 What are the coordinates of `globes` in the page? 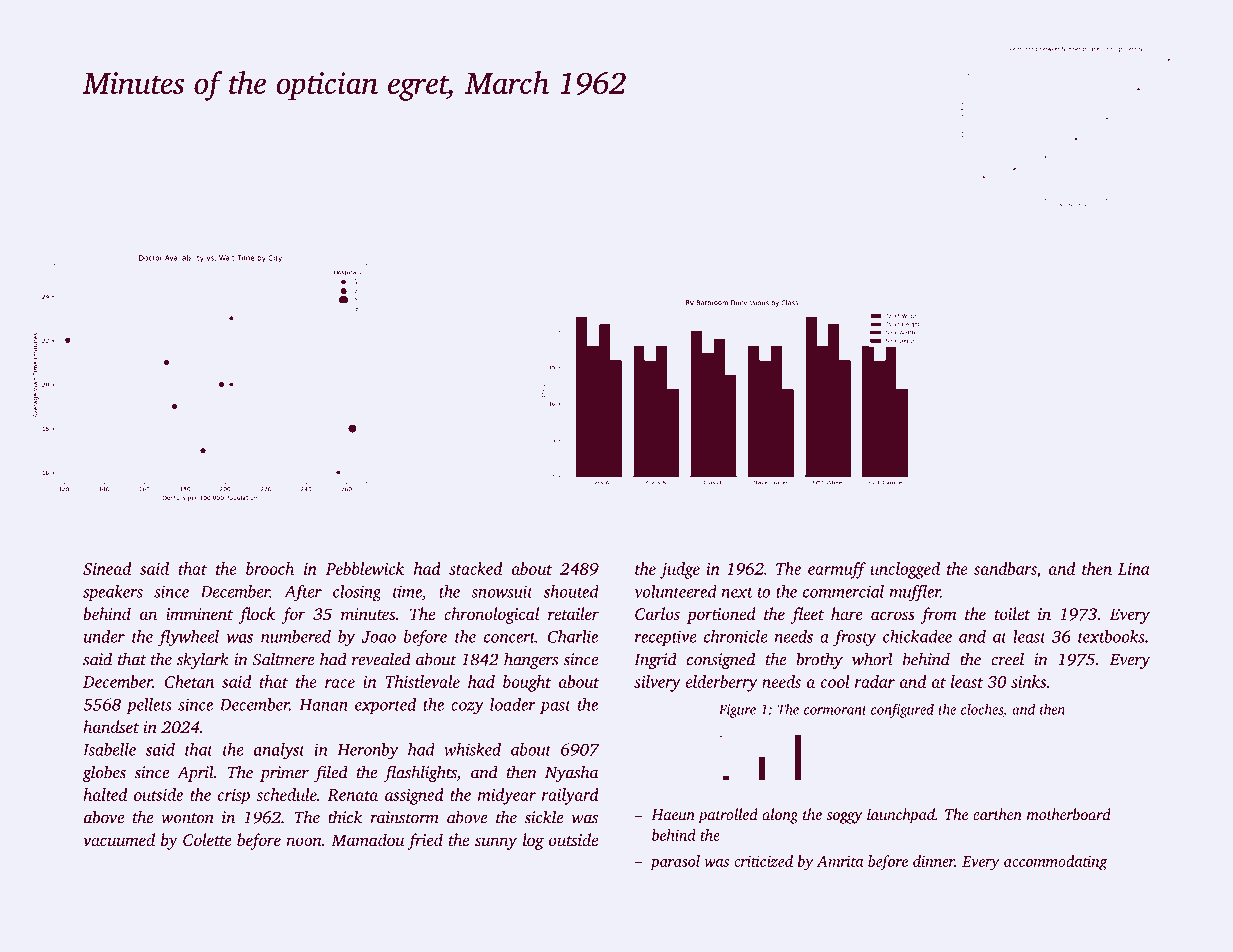 It's located at (104, 773).
